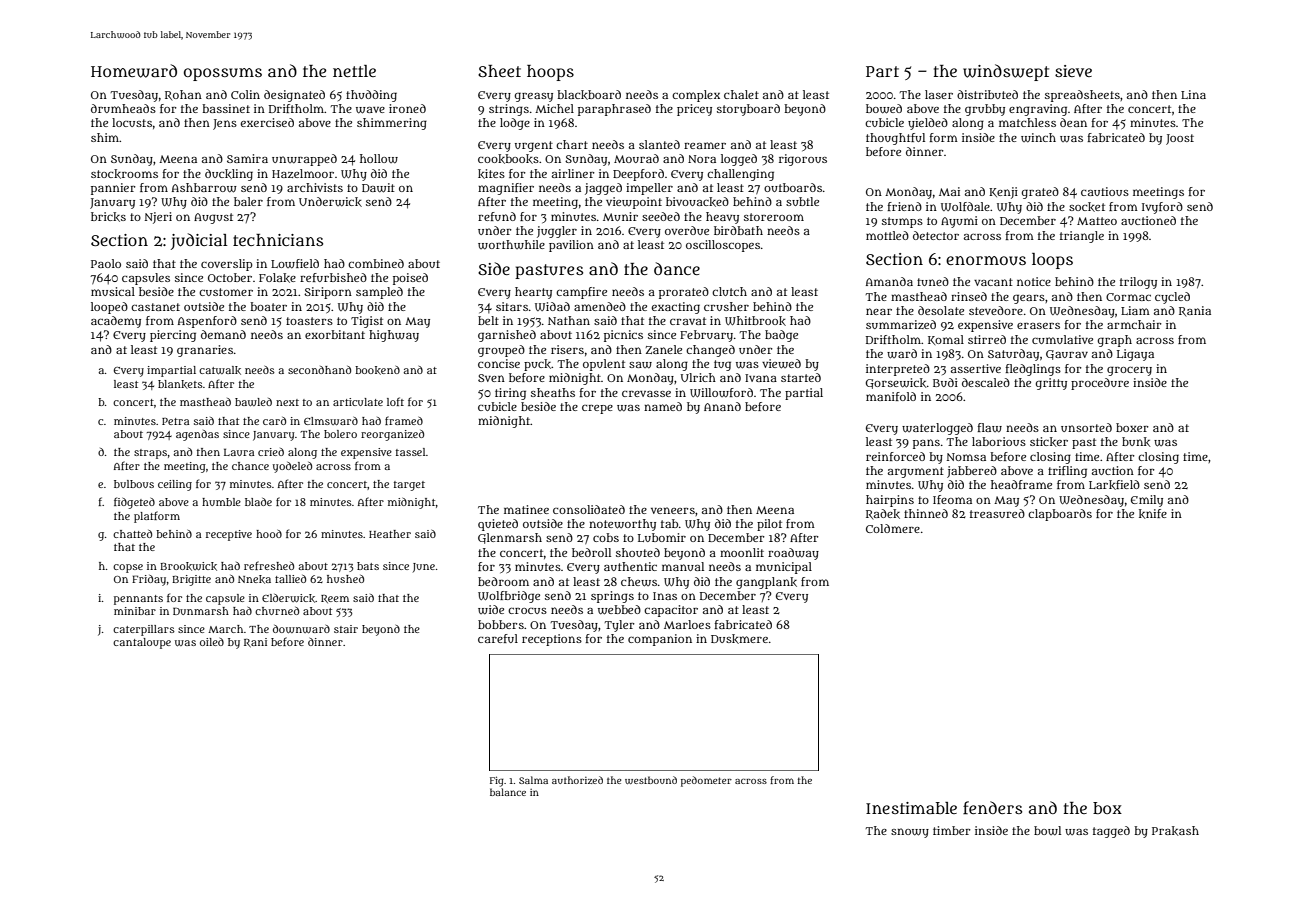  What do you see at coordinates (533, 293) in the page?
I see `hearty` at bounding box center [533, 293].
